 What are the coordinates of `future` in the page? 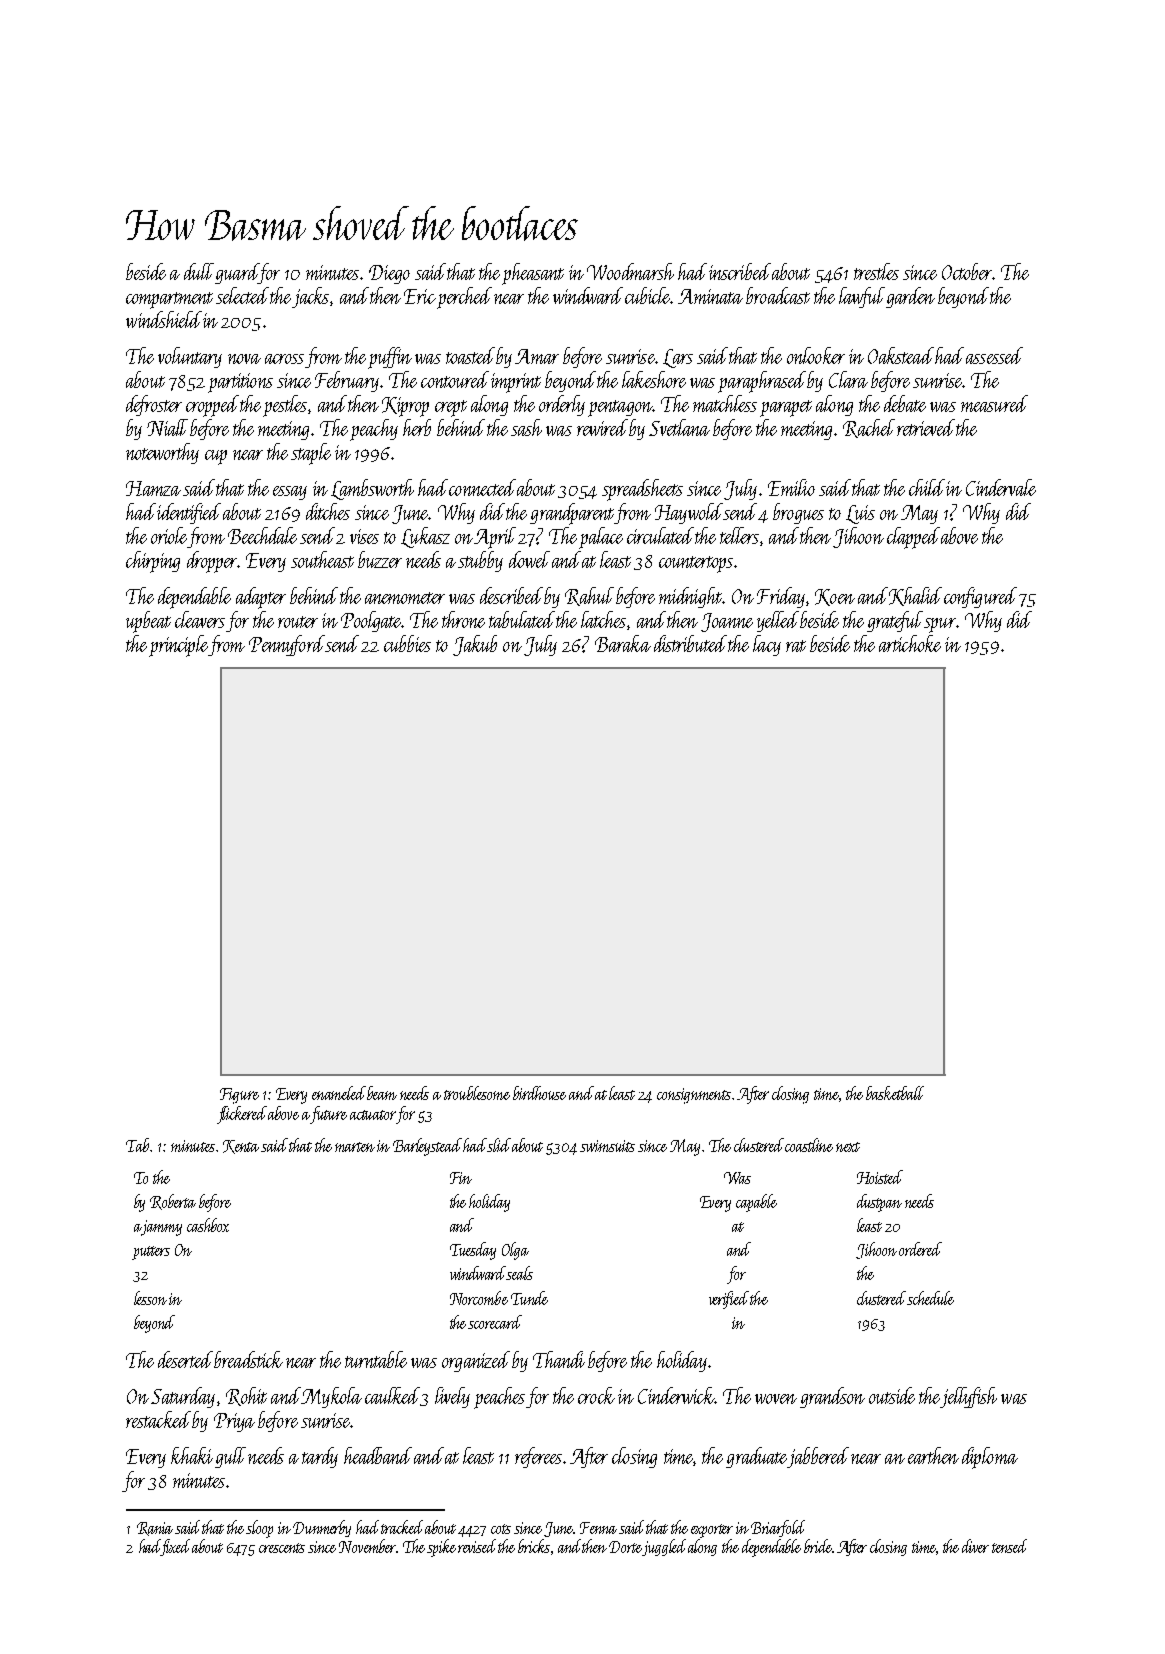 It's located at (329, 1115).
